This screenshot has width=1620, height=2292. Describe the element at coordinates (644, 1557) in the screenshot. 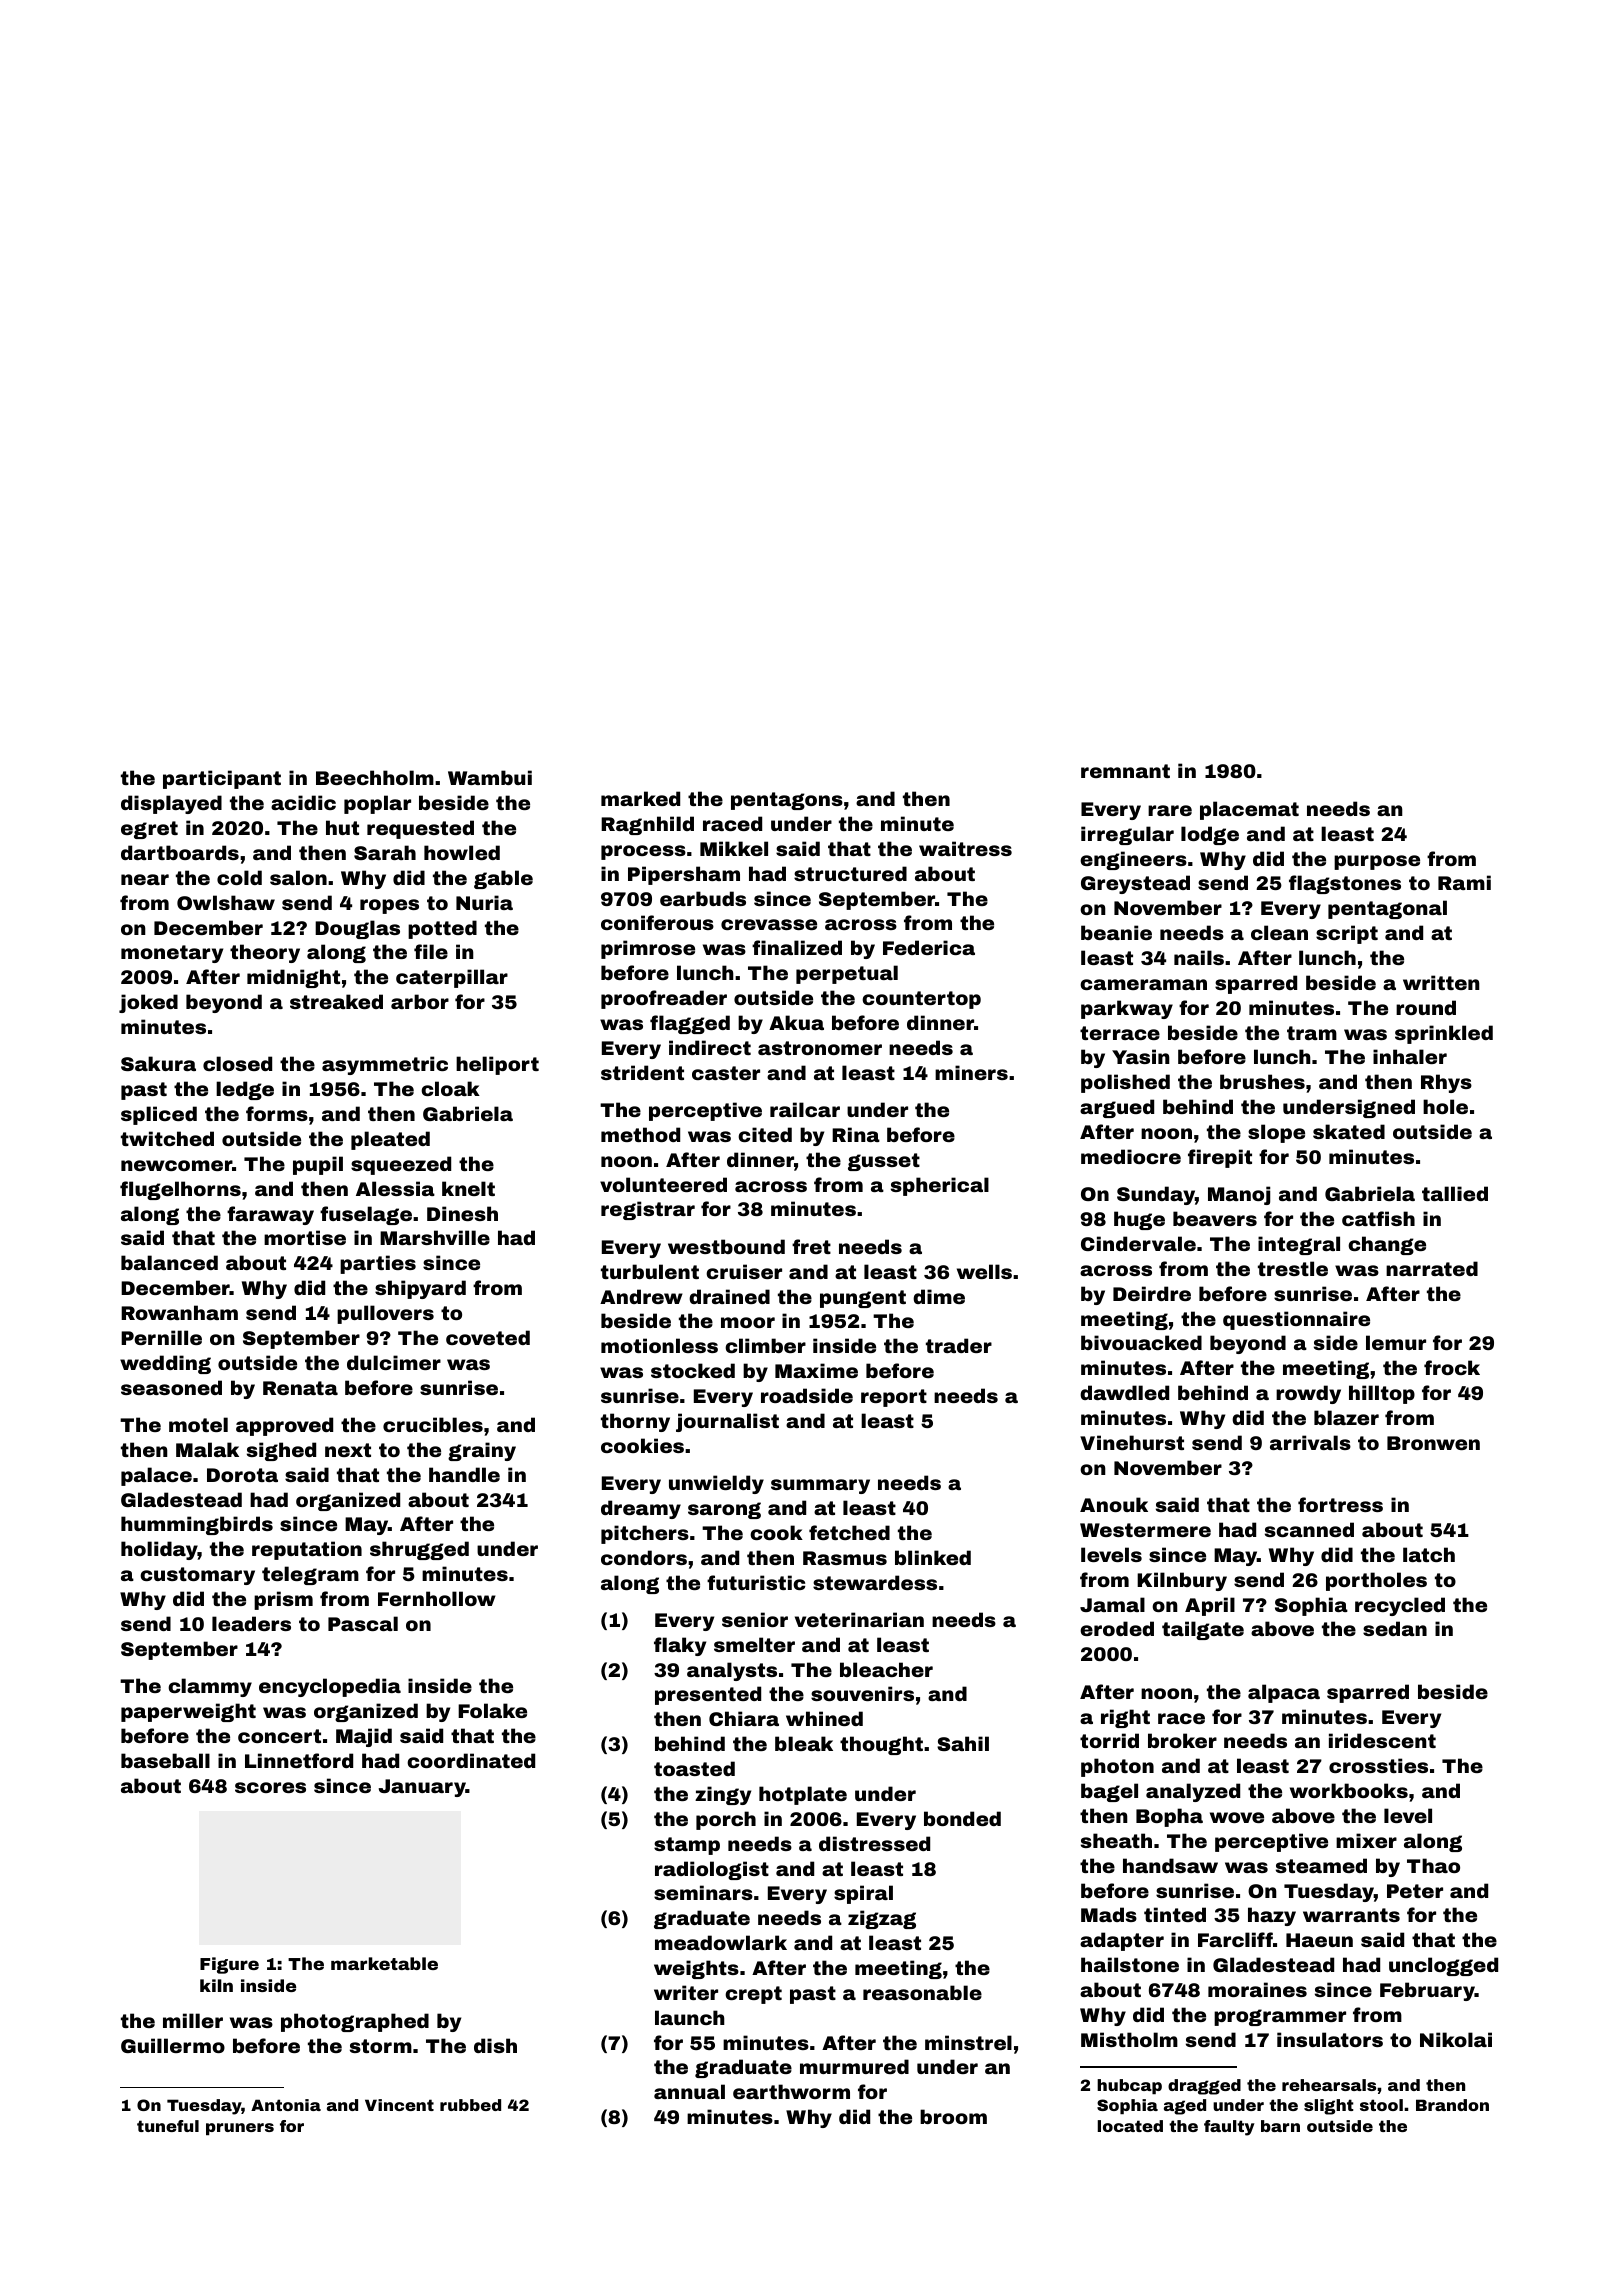

I see `condors` at that location.
